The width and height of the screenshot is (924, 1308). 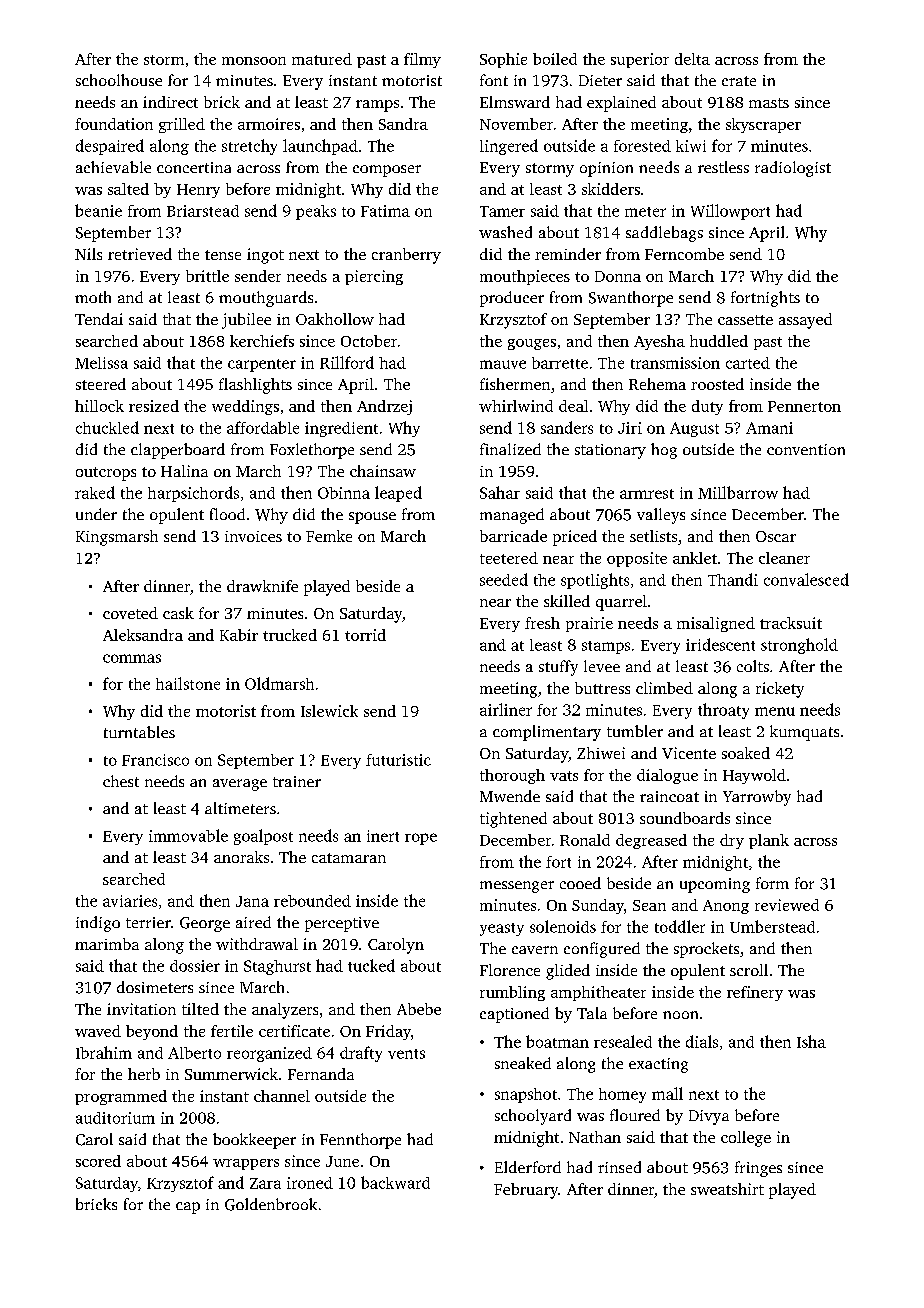 What do you see at coordinates (246, 321) in the screenshot?
I see `jubilee` at bounding box center [246, 321].
